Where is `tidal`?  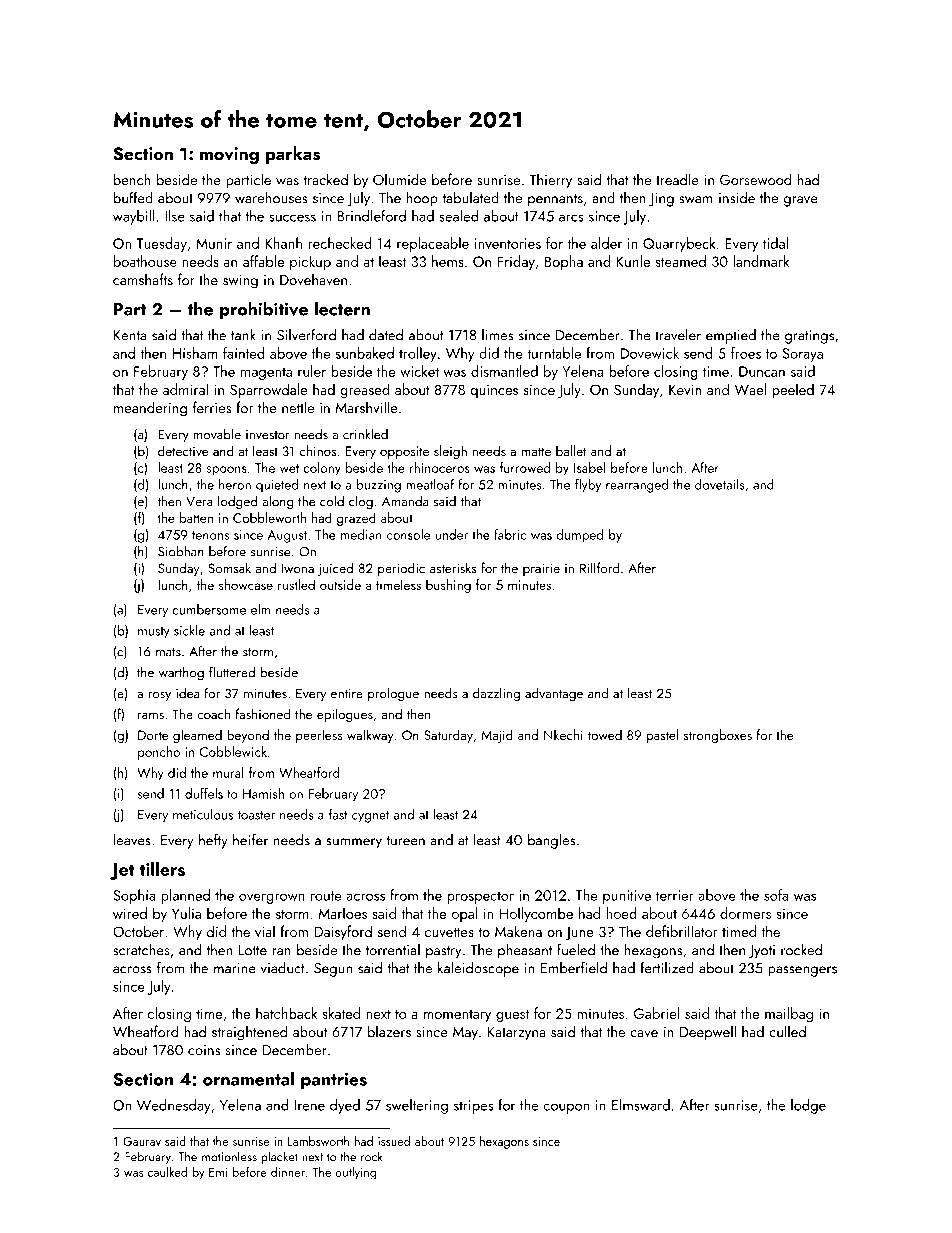 tidal is located at coordinates (775, 243).
